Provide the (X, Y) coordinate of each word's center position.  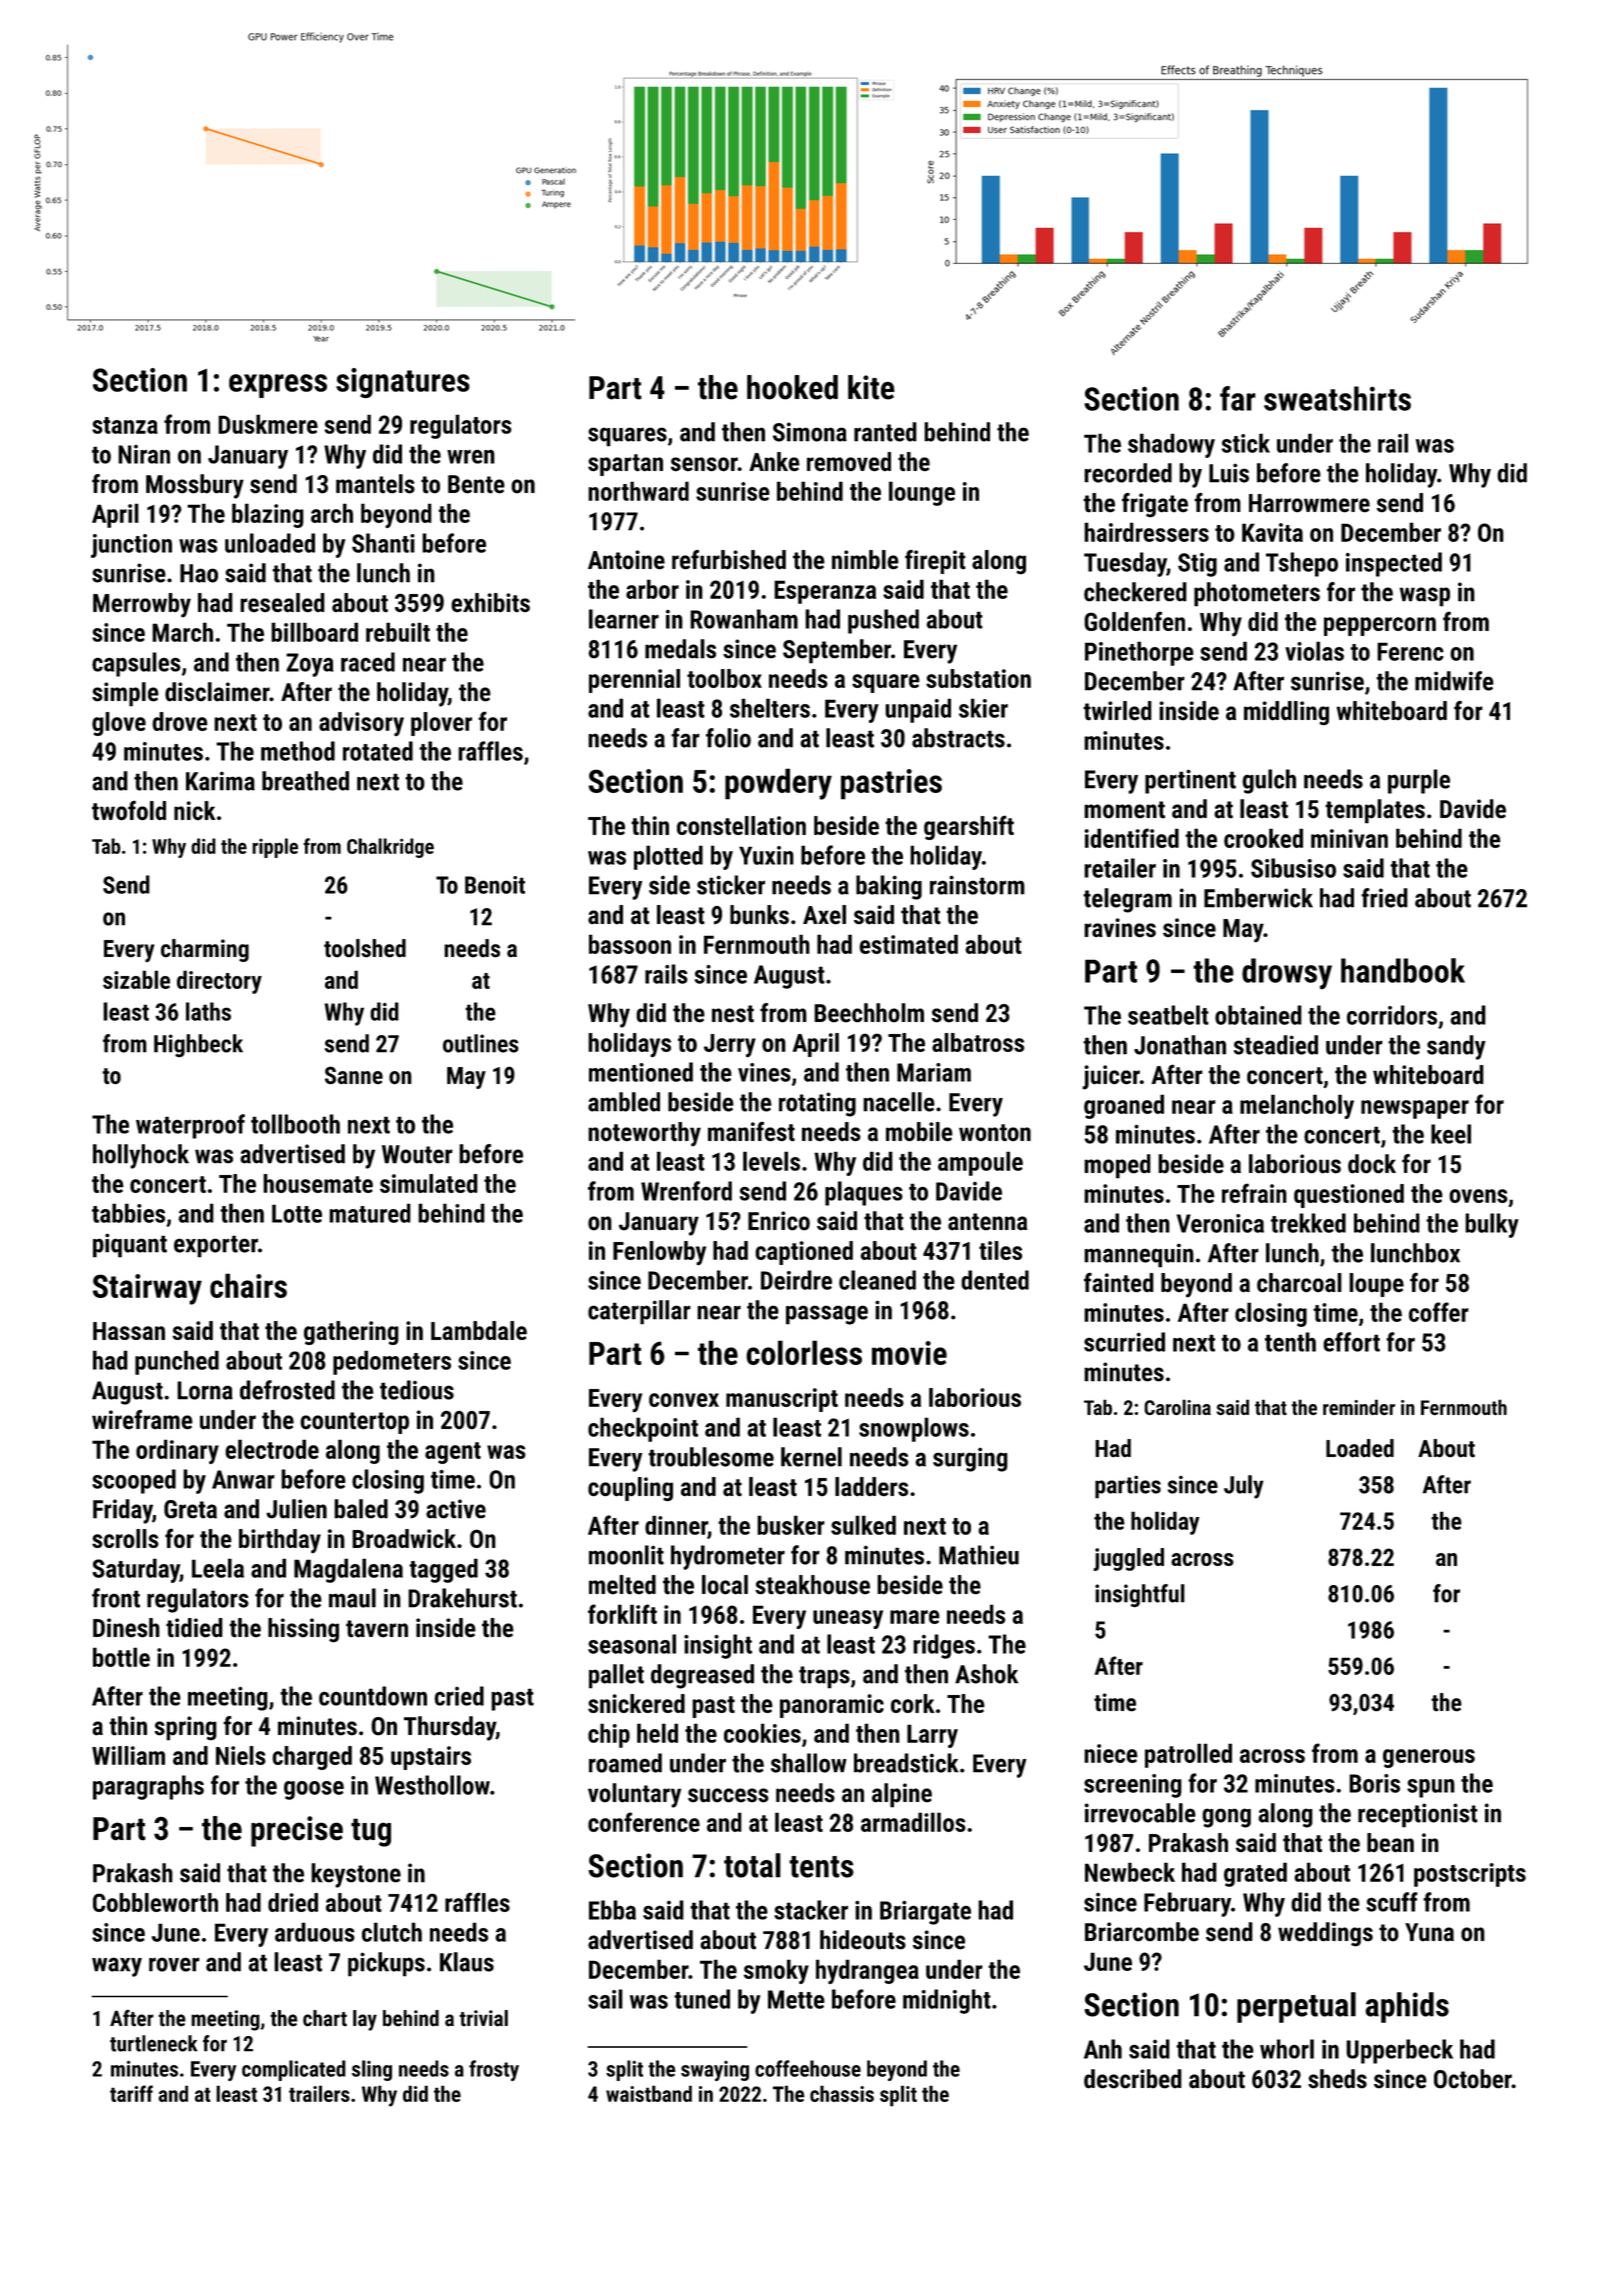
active (456, 1509)
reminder (1359, 1407)
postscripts (1470, 1875)
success (728, 1795)
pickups (386, 1964)
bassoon (630, 944)
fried (1384, 898)
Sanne (354, 1075)
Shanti (383, 543)
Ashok (986, 1674)
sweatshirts (1337, 398)
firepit (935, 562)
